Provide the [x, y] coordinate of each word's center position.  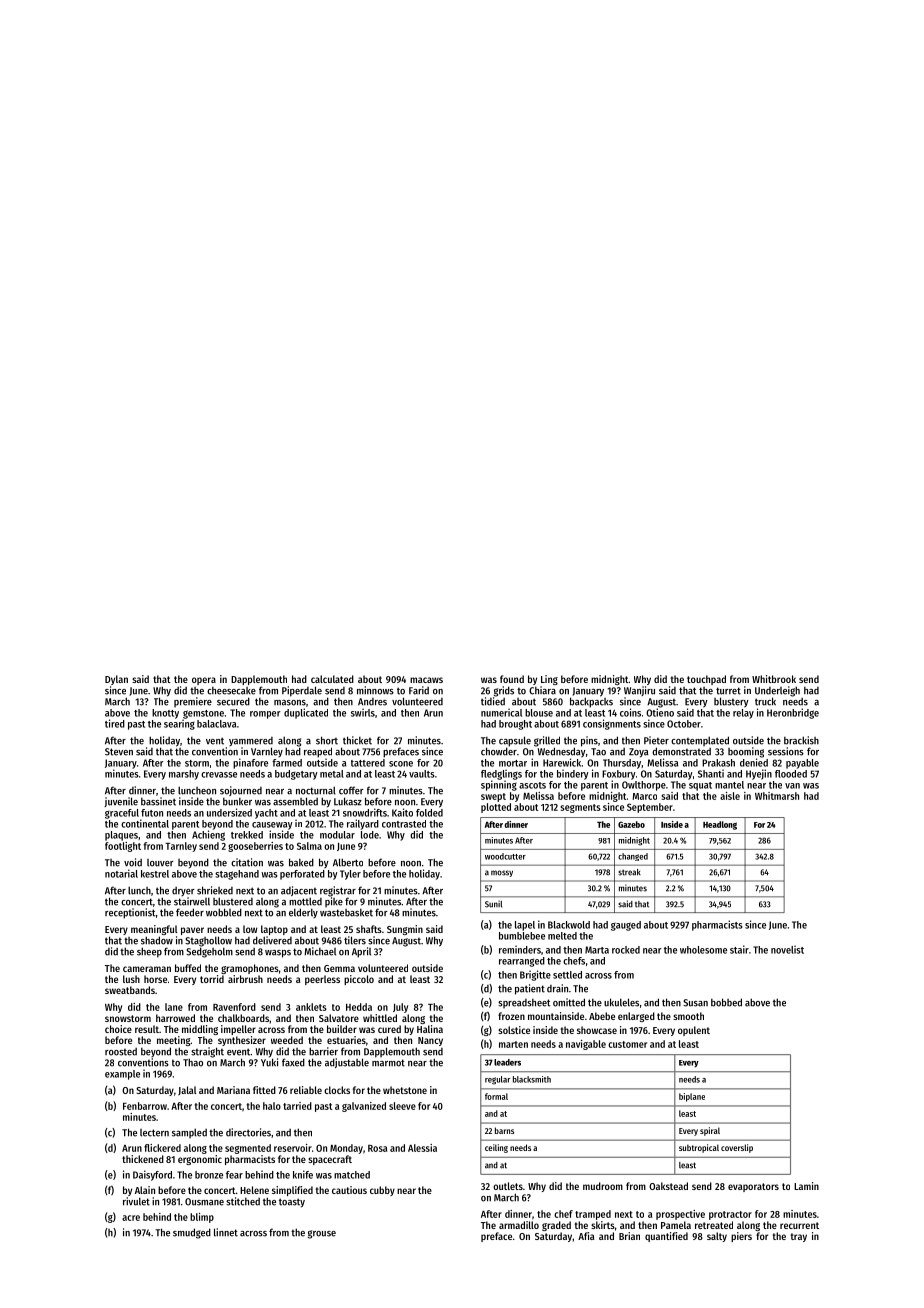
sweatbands [130, 990]
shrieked [215, 890]
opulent [694, 1031]
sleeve [402, 1106]
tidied [493, 701]
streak [629, 872]
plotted [496, 808]
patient [530, 989]
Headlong [720, 825]
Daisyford [152, 1175]
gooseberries [255, 847]
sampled [189, 1133]
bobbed [726, 1002]
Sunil [493, 904]
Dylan [116, 680]
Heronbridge [793, 713]
